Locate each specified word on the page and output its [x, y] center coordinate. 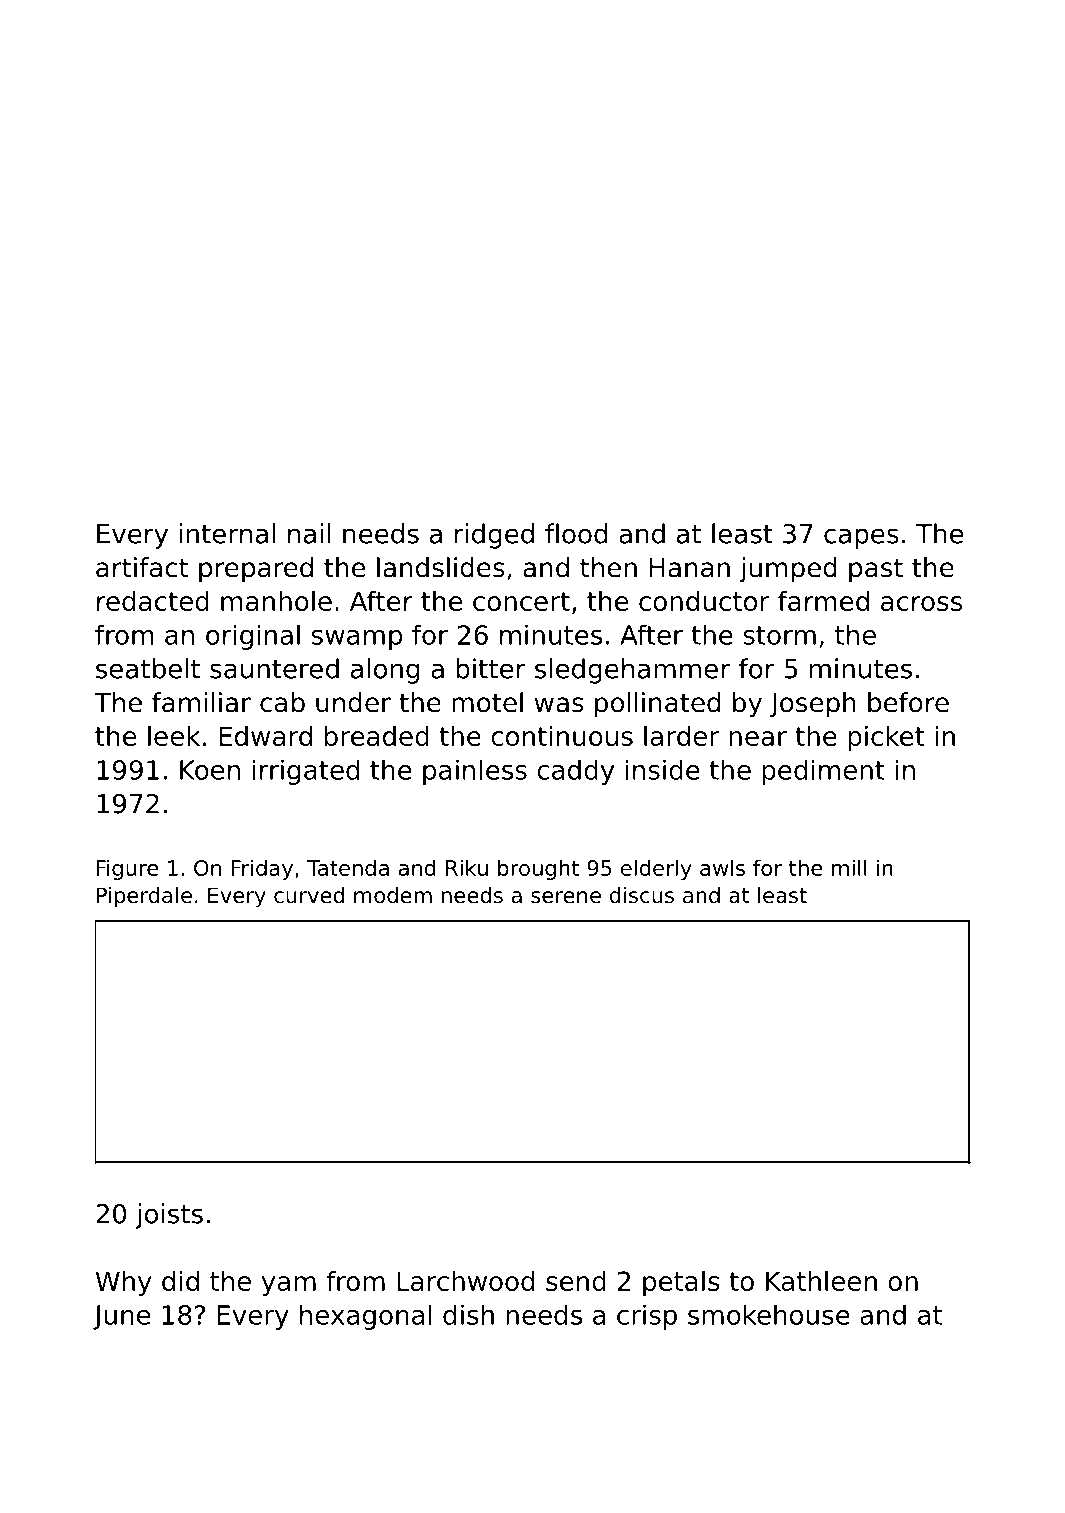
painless [475, 772]
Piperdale [144, 897]
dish [468, 1314]
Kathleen [821, 1281]
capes [861, 538]
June [121, 1317]
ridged [494, 536]
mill [849, 867]
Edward [265, 736]
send [576, 1281]
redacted [153, 601]
